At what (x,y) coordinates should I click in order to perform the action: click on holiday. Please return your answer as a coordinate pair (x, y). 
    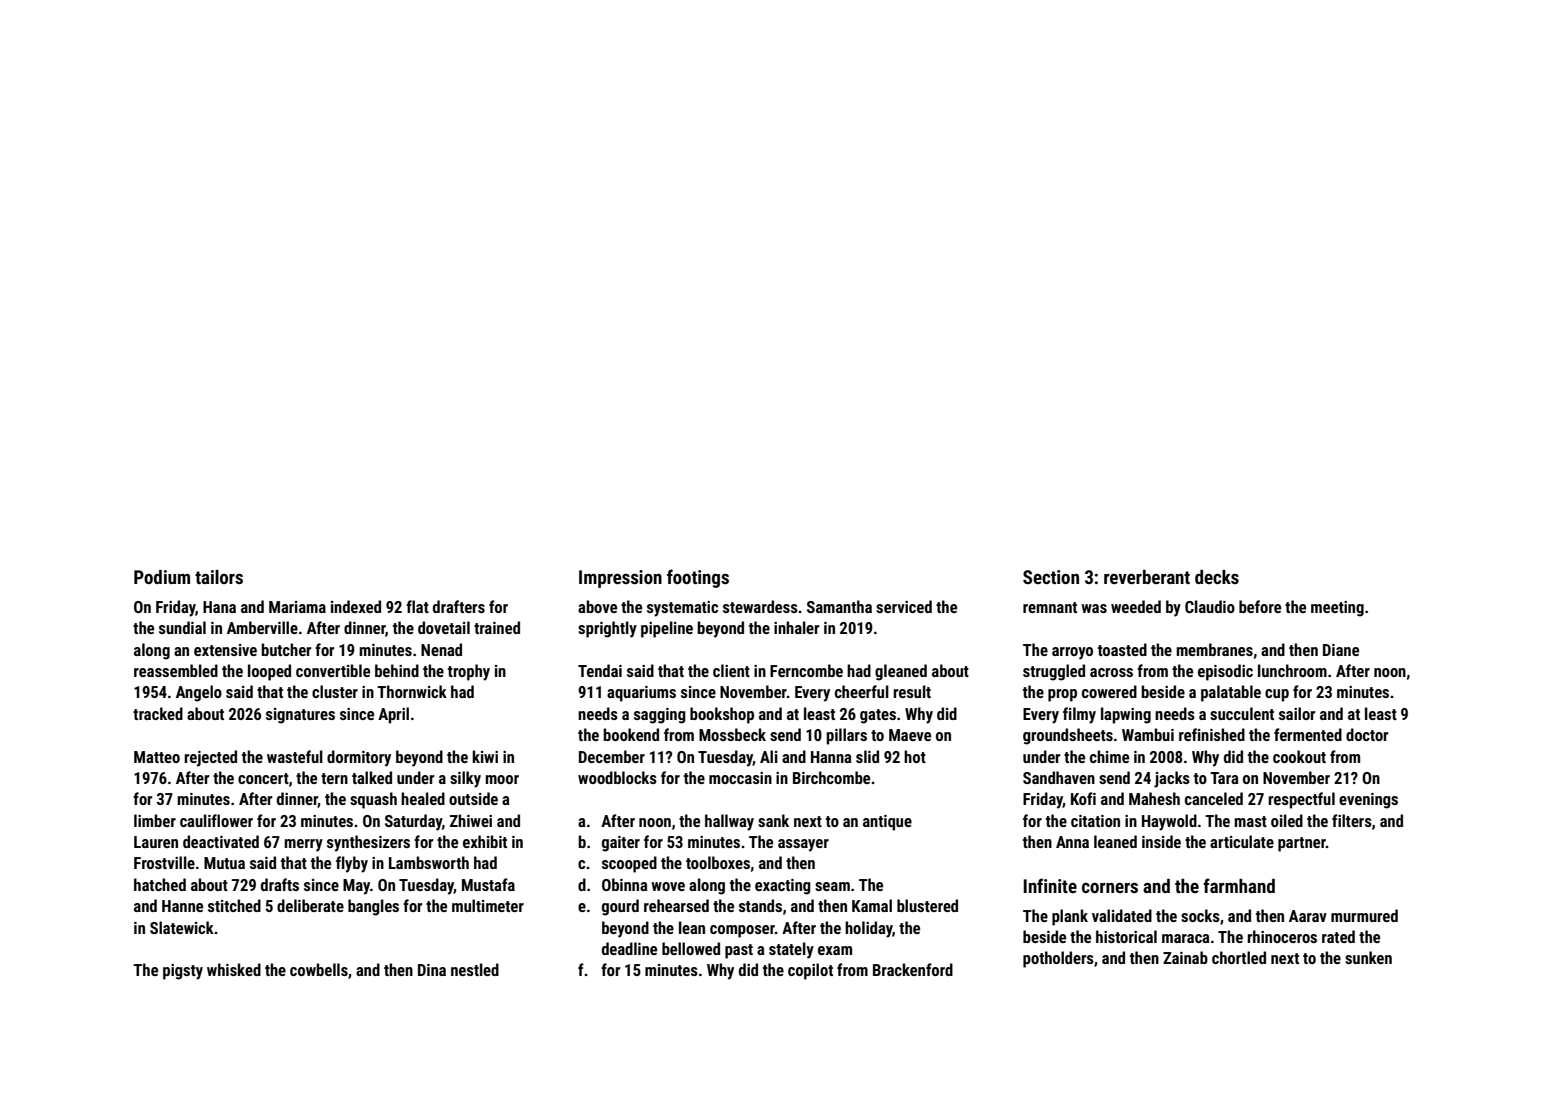
    Looking at the image, I should click on (869, 929).
